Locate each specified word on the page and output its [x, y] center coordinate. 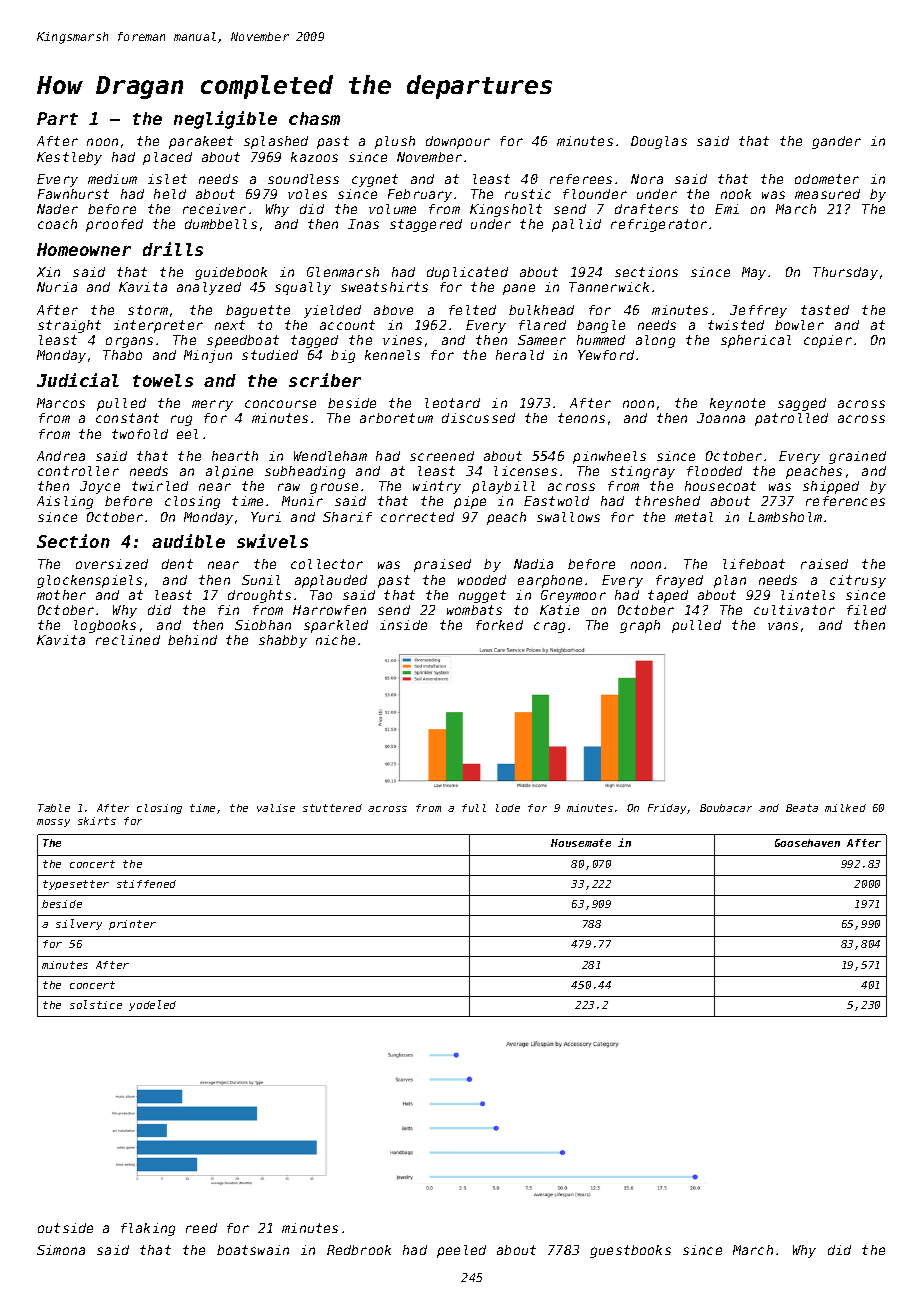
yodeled [152, 1005]
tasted [825, 310]
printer [132, 925]
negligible [225, 120]
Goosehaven [807, 843]
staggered [426, 225]
